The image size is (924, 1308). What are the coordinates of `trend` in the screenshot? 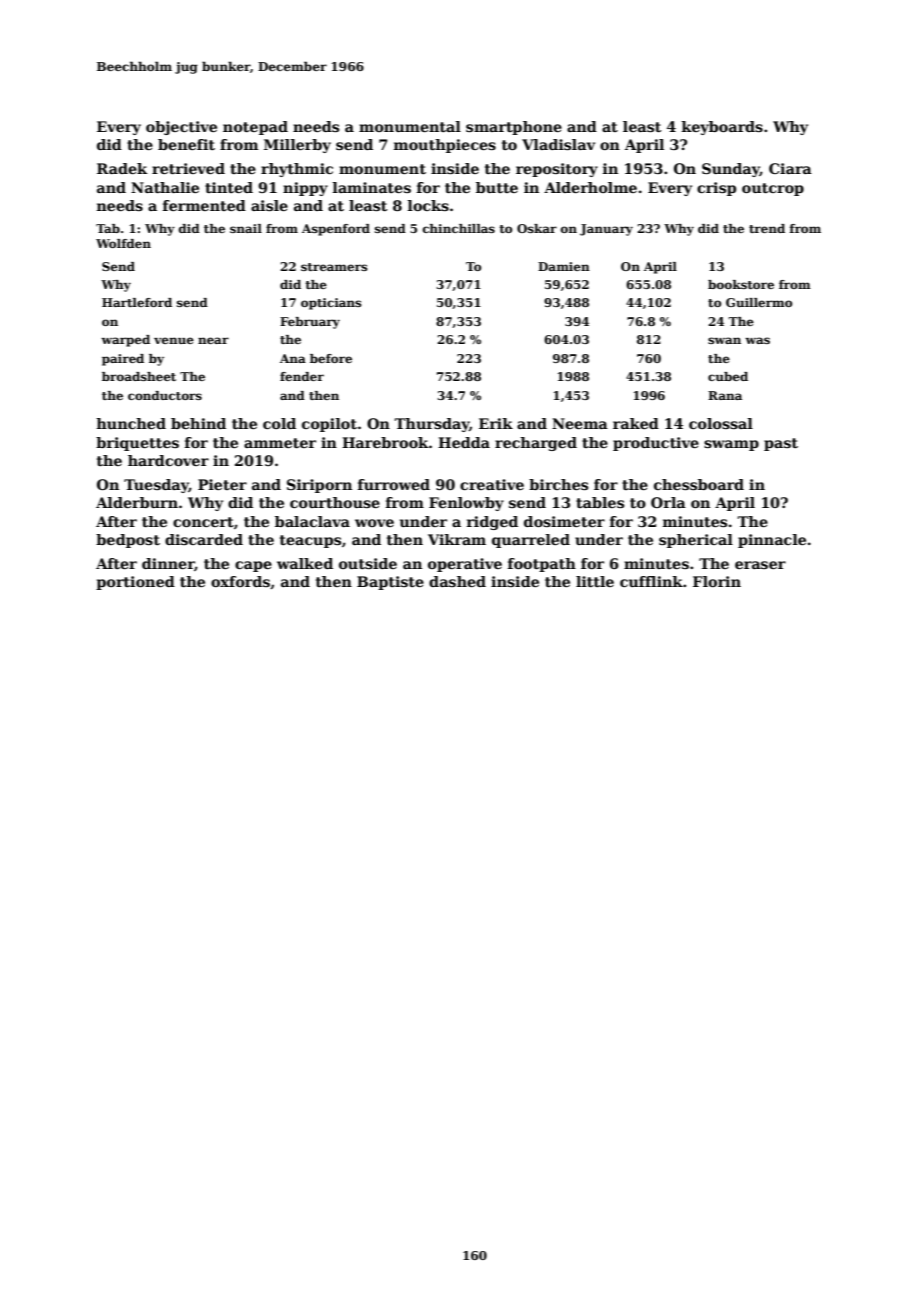 It's located at (767, 228).
